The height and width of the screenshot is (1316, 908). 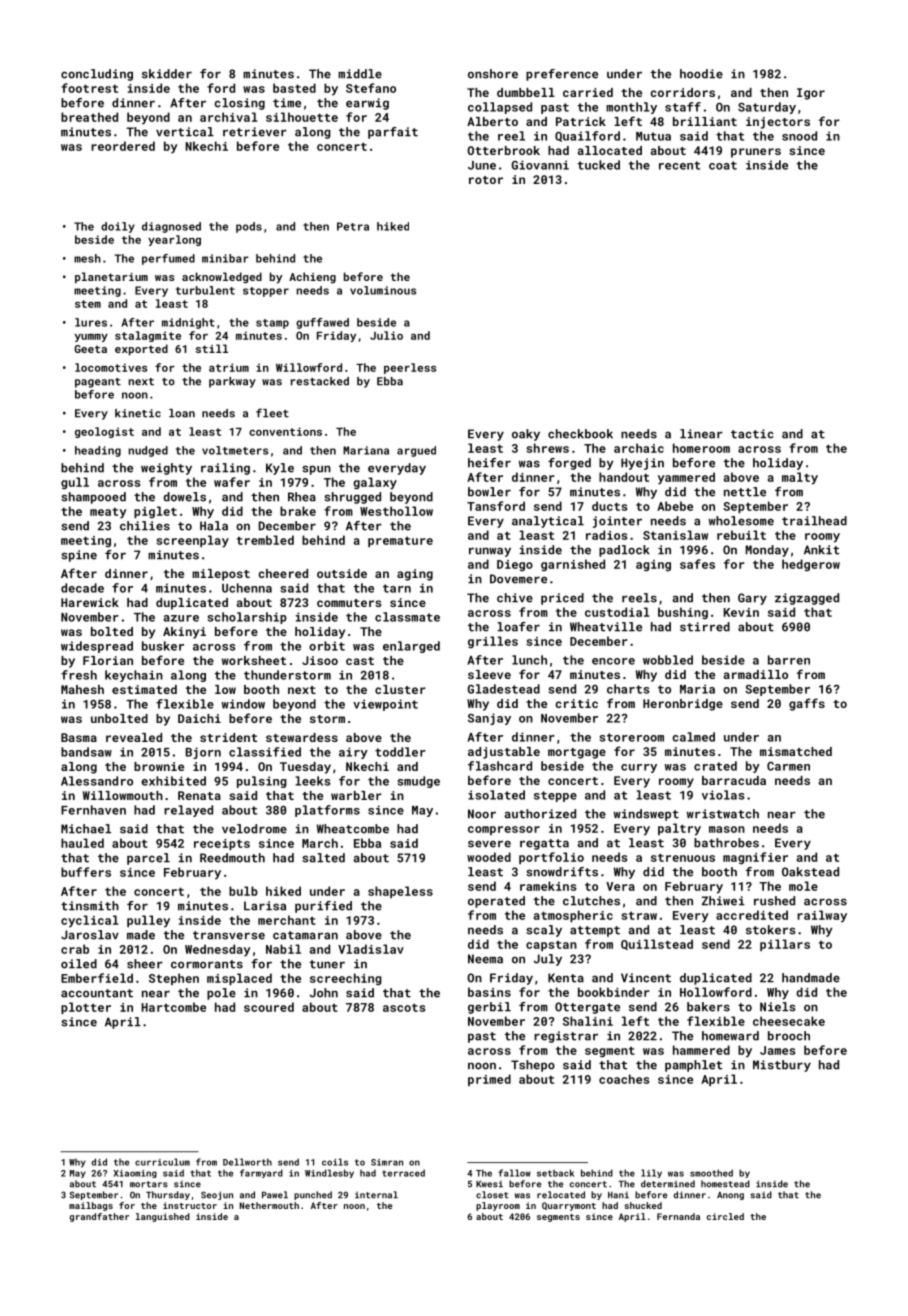 What do you see at coordinates (811, 94) in the screenshot?
I see `Igor` at bounding box center [811, 94].
